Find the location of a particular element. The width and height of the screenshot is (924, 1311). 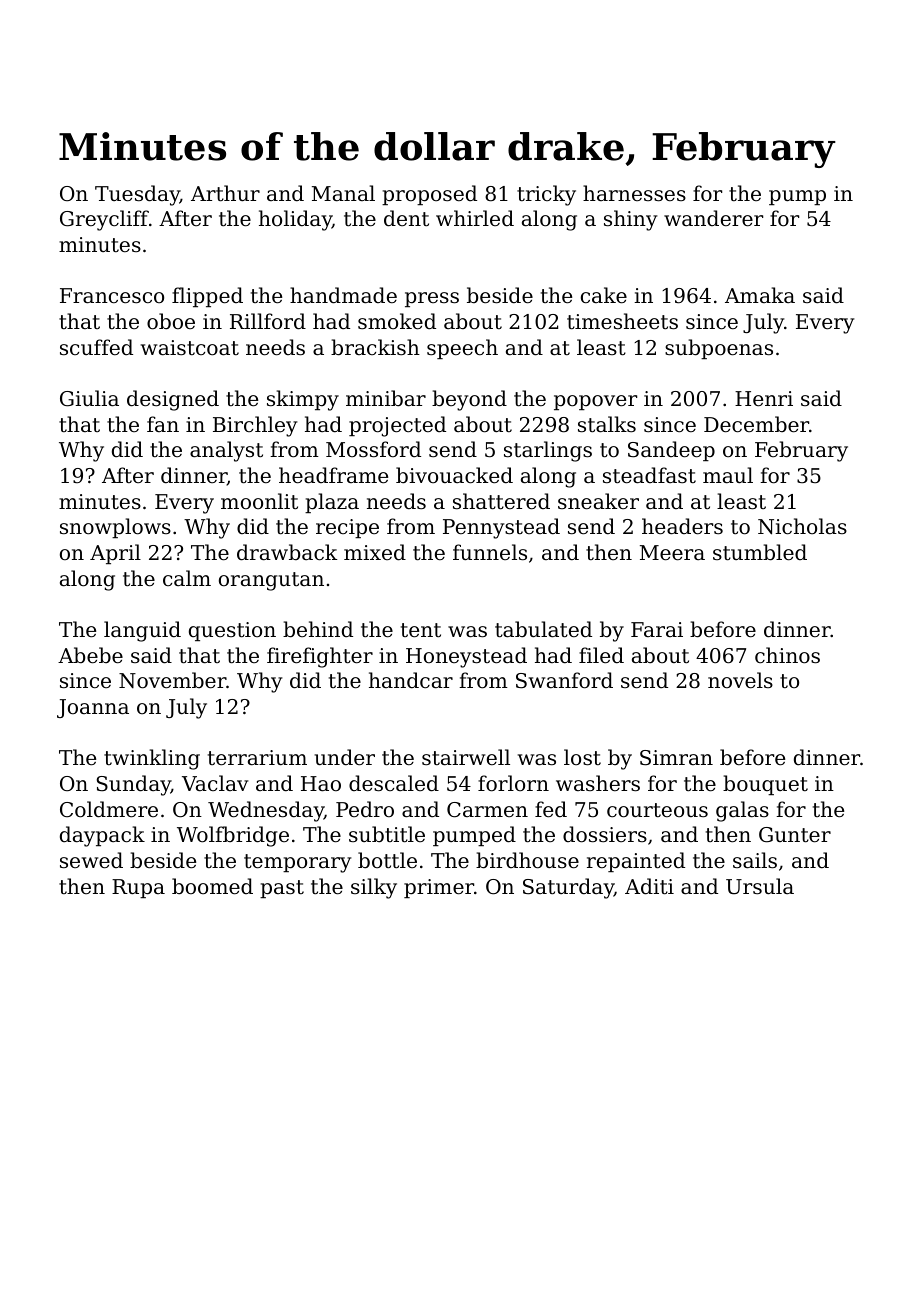

Arthur is located at coordinates (225, 193).
